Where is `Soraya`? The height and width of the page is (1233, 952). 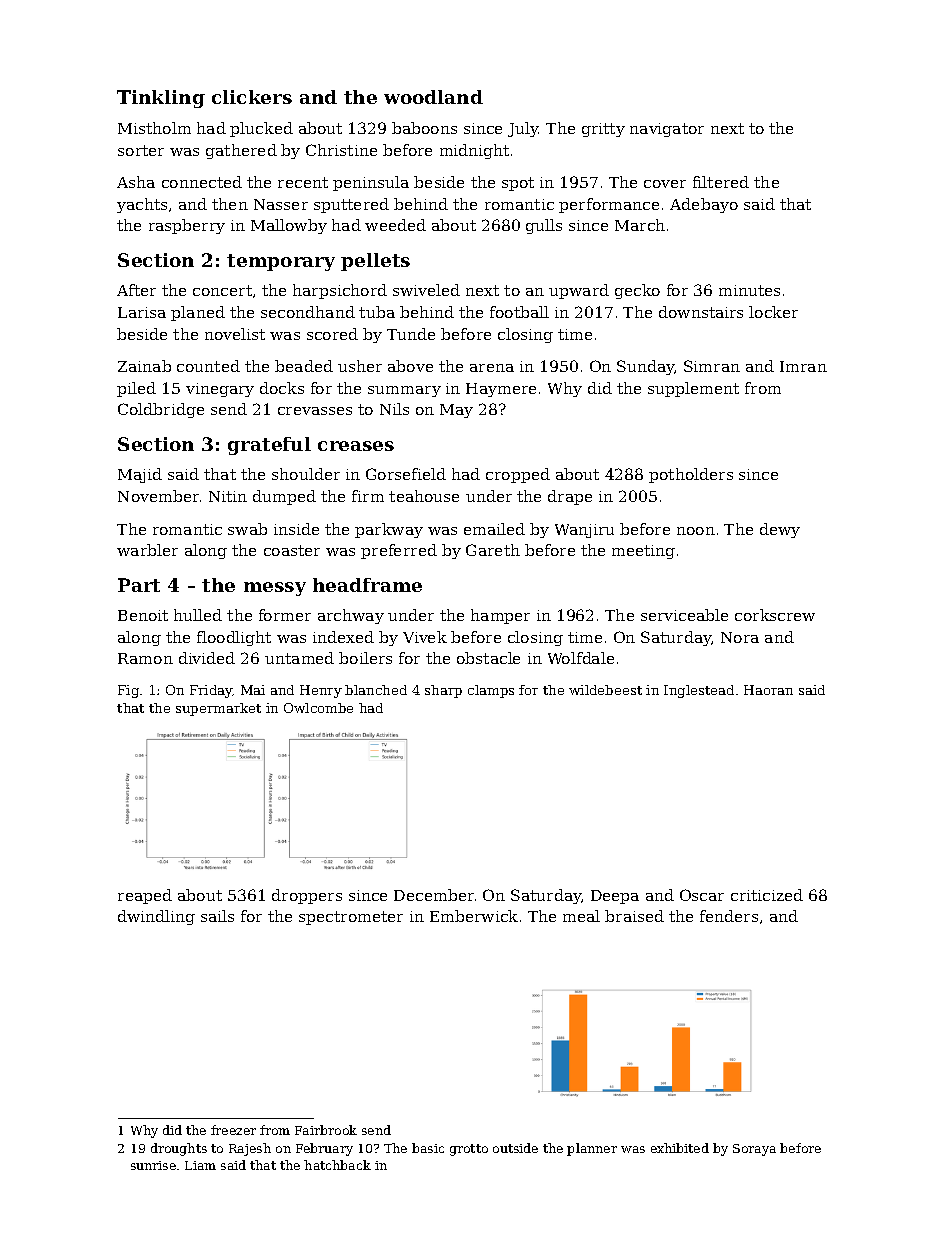 Soraya is located at coordinates (754, 1150).
